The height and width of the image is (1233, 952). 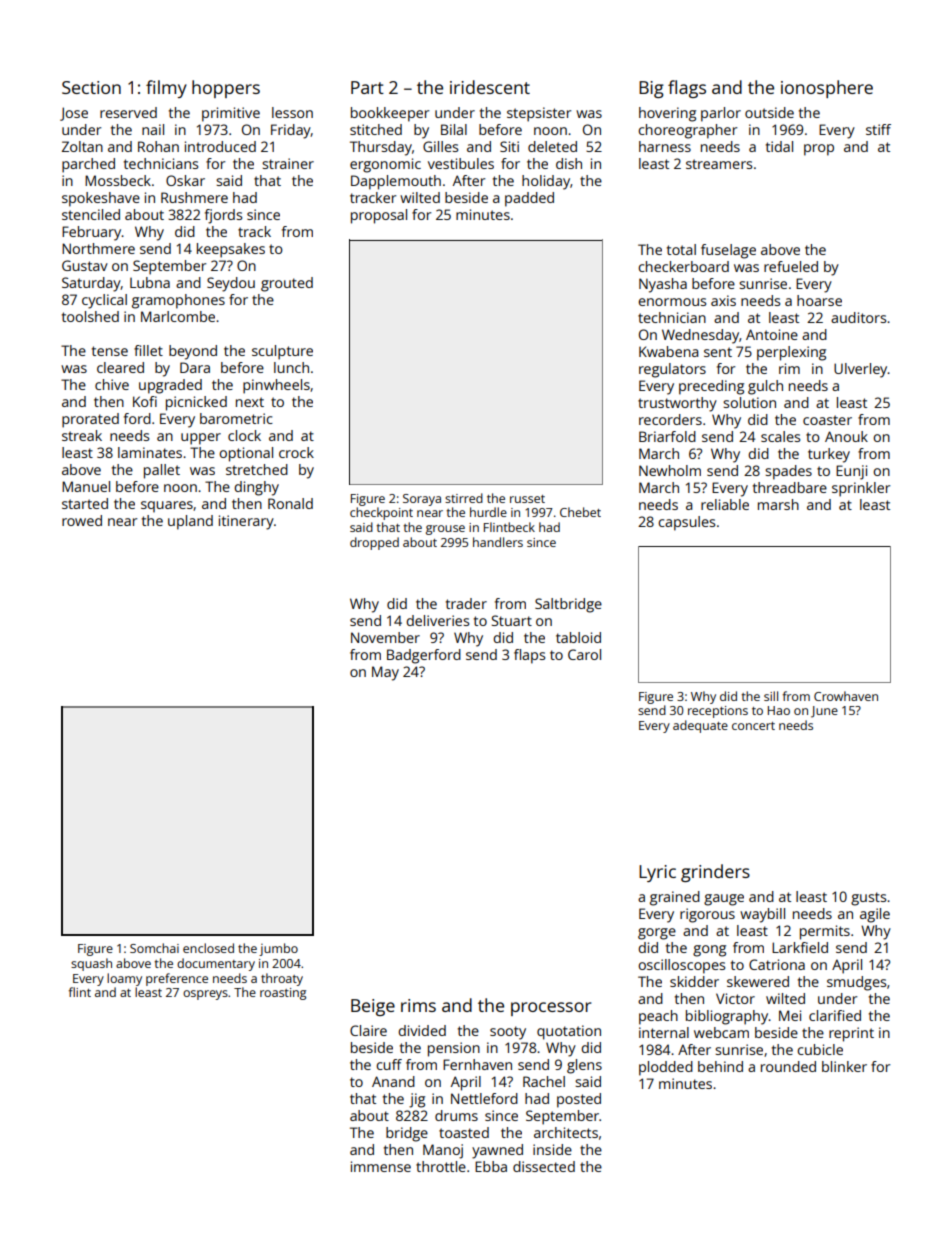 I want to click on loamy, so click(x=124, y=979).
